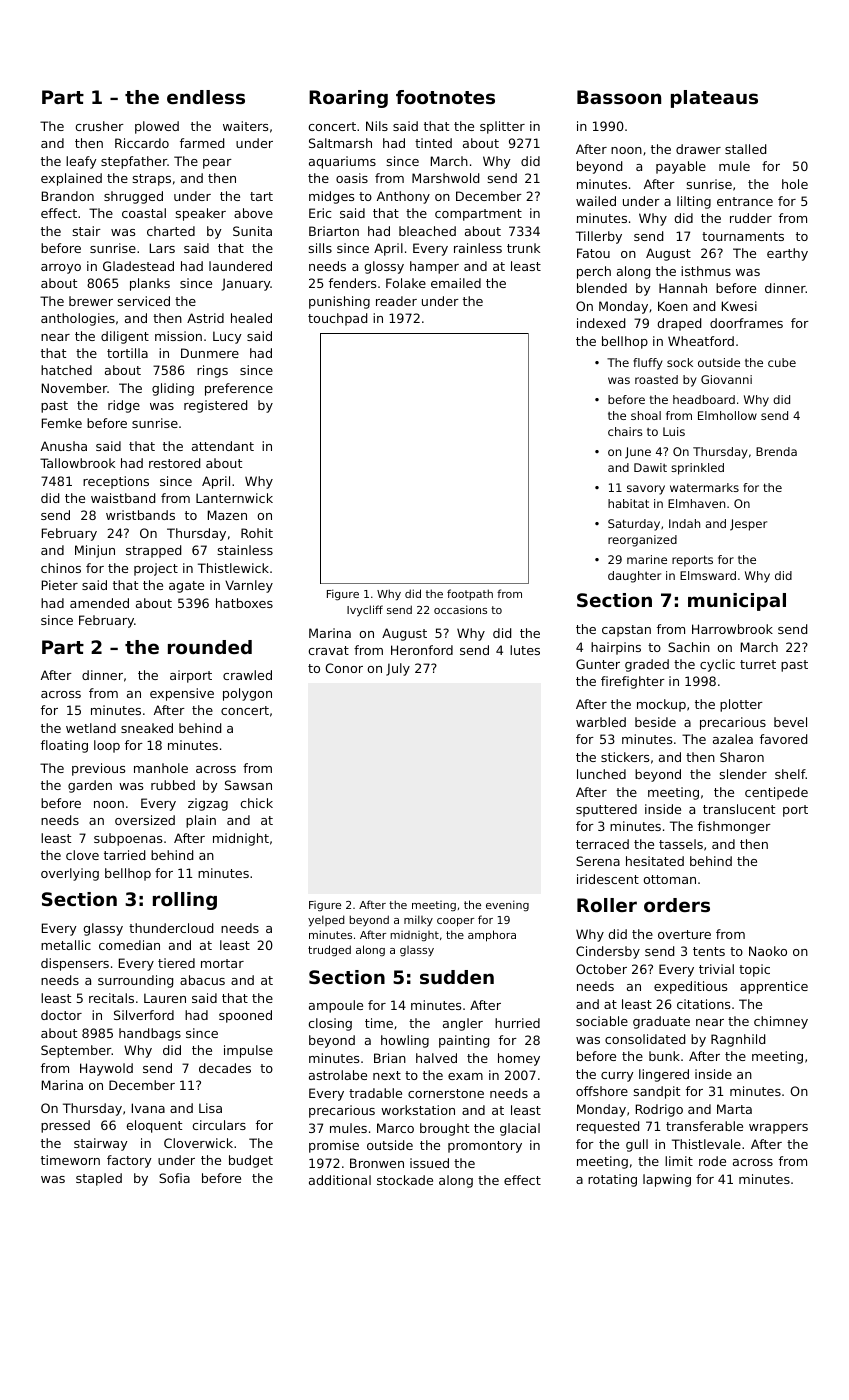 The width and height of the image is (849, 1400). What do you see at coordinates (174, 1178) in the image?
I see `Sofia` at bounding box center [174, 1178].
